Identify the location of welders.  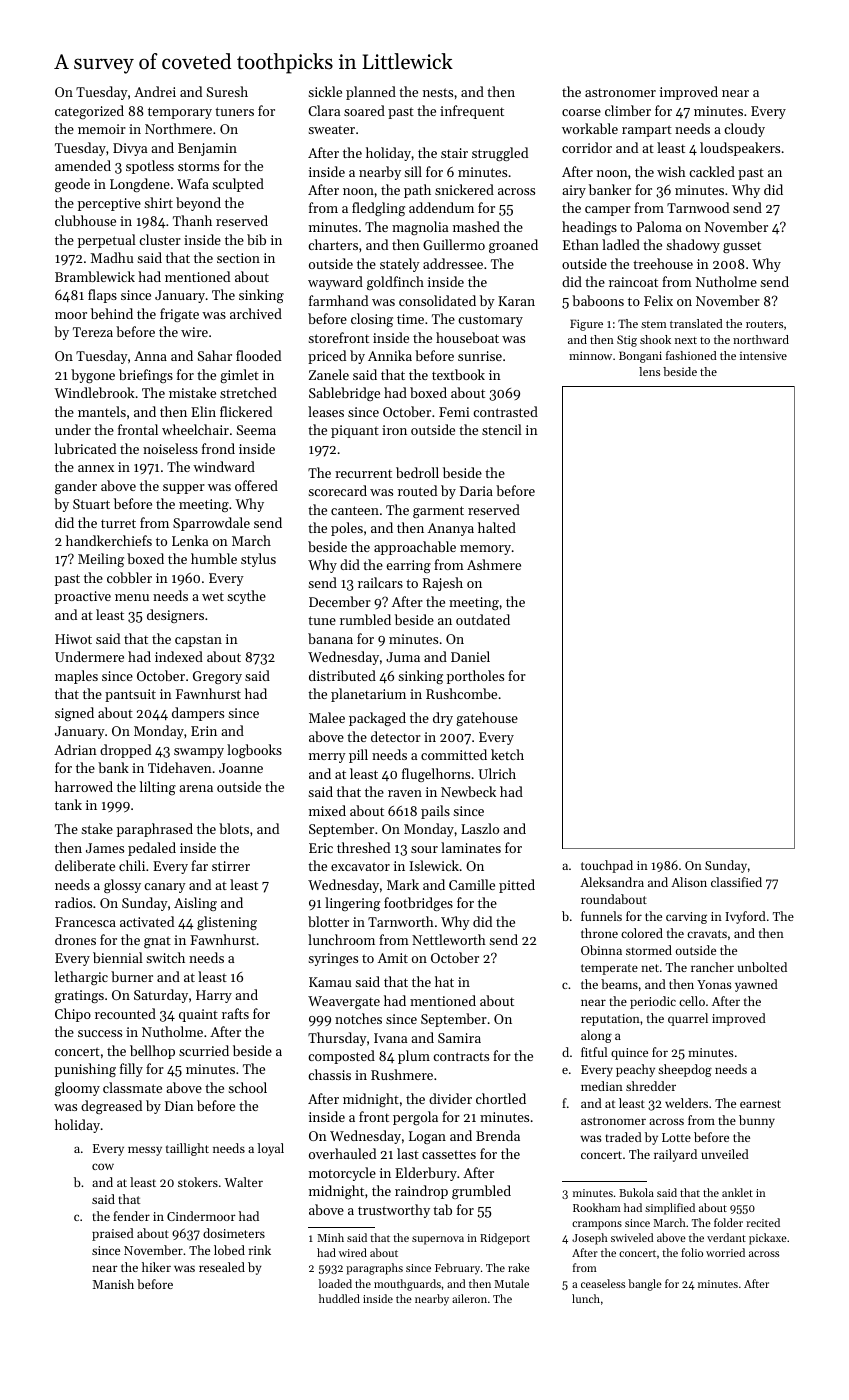
(686, 1103).
